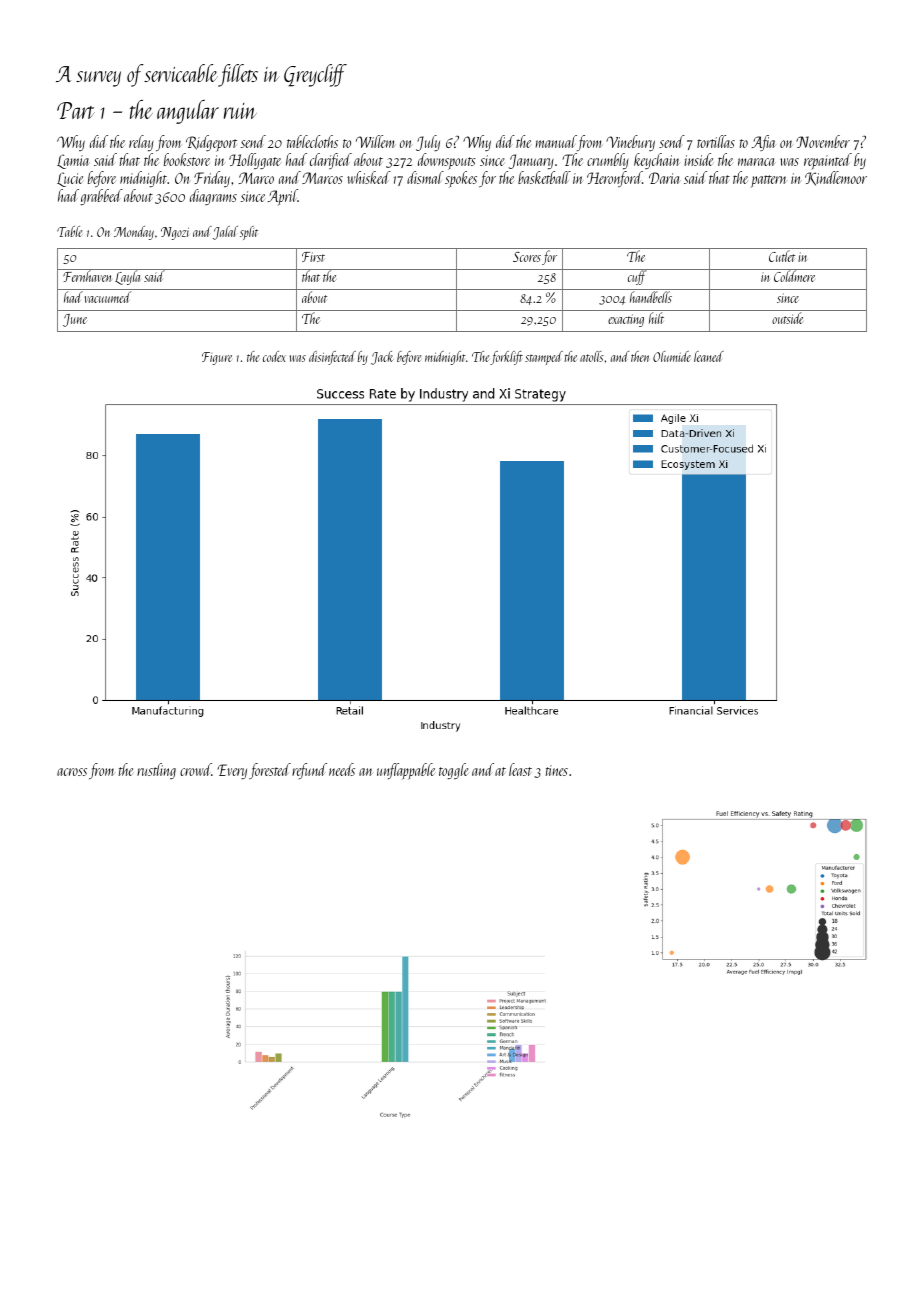 The width and height of the page is (924, 1308). What do you see at coordinates (557, 770) in the page?
I see `tines` at bounding box center [557, 770].
